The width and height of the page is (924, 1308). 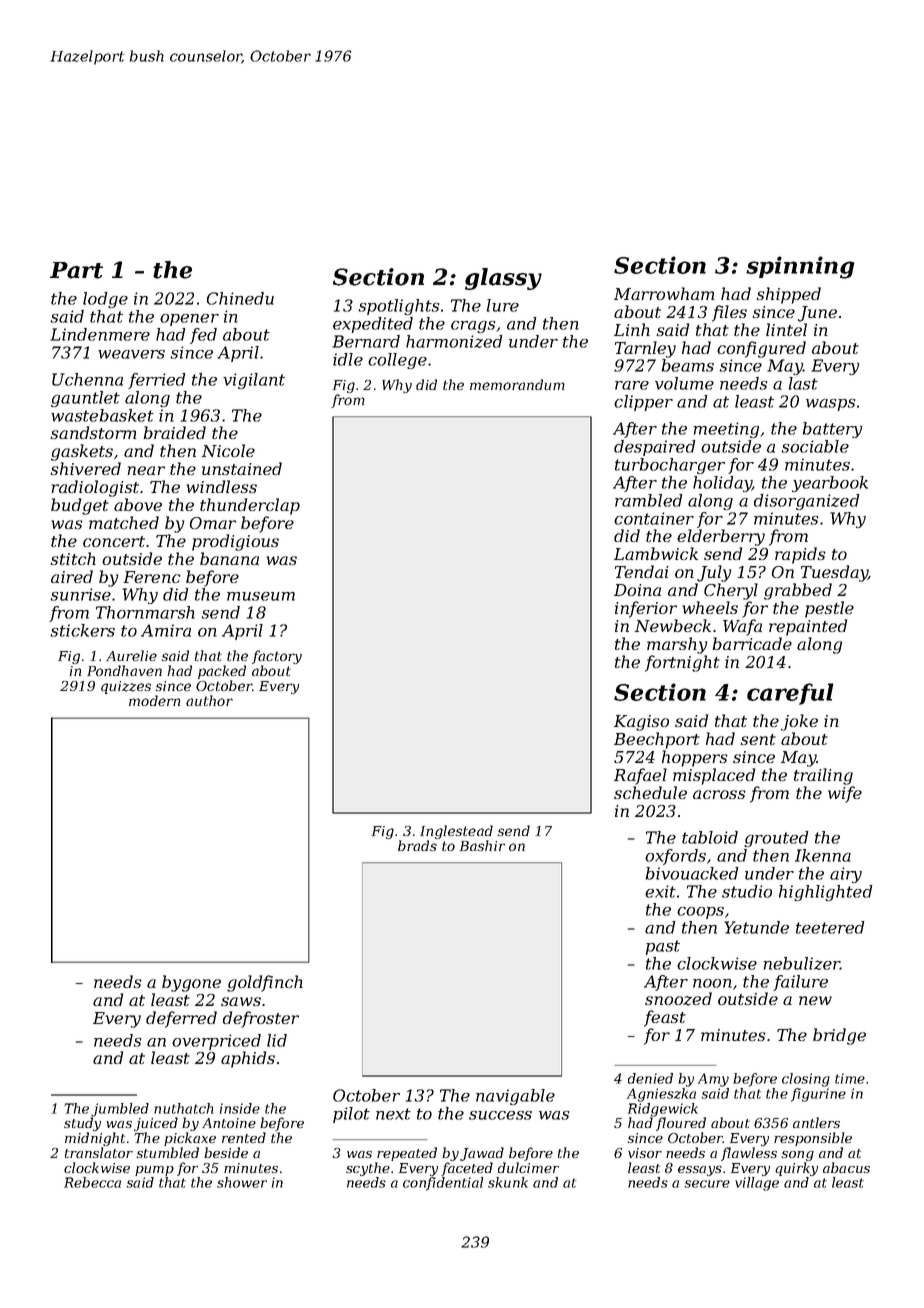 I want to click on sunrise, so click(x=80, y=594).
